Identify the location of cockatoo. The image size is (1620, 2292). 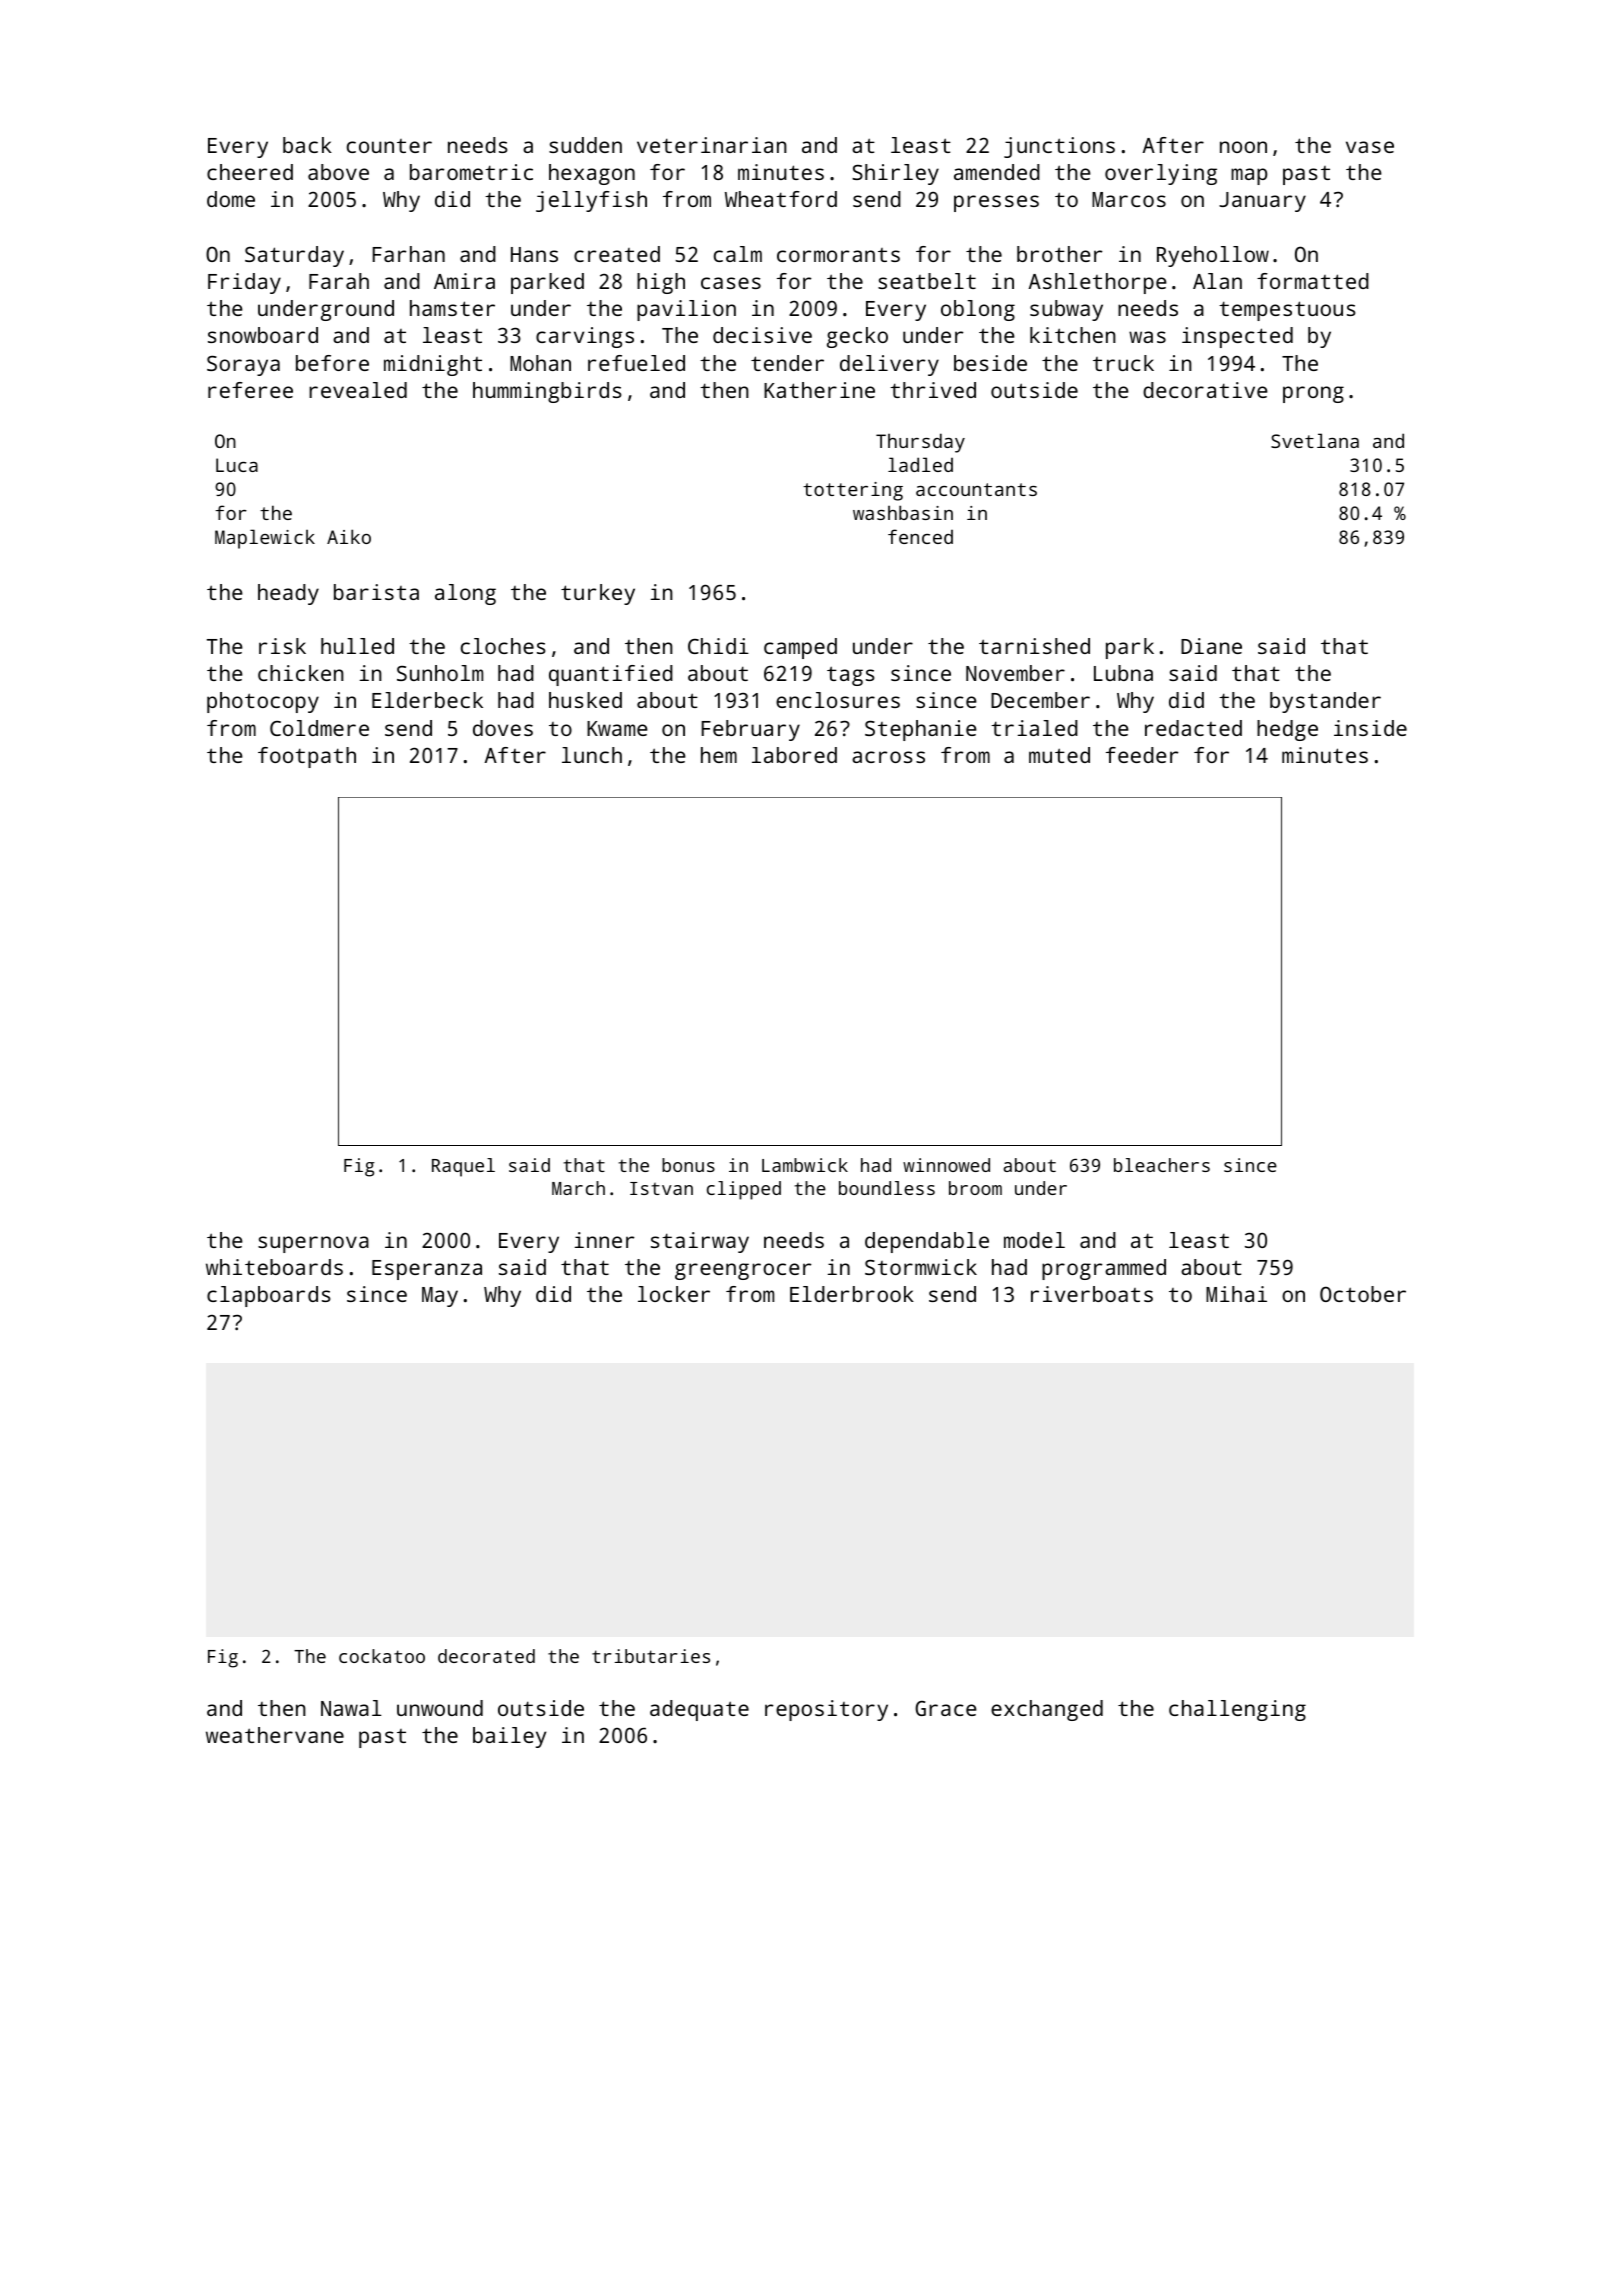
(382, 1656).
